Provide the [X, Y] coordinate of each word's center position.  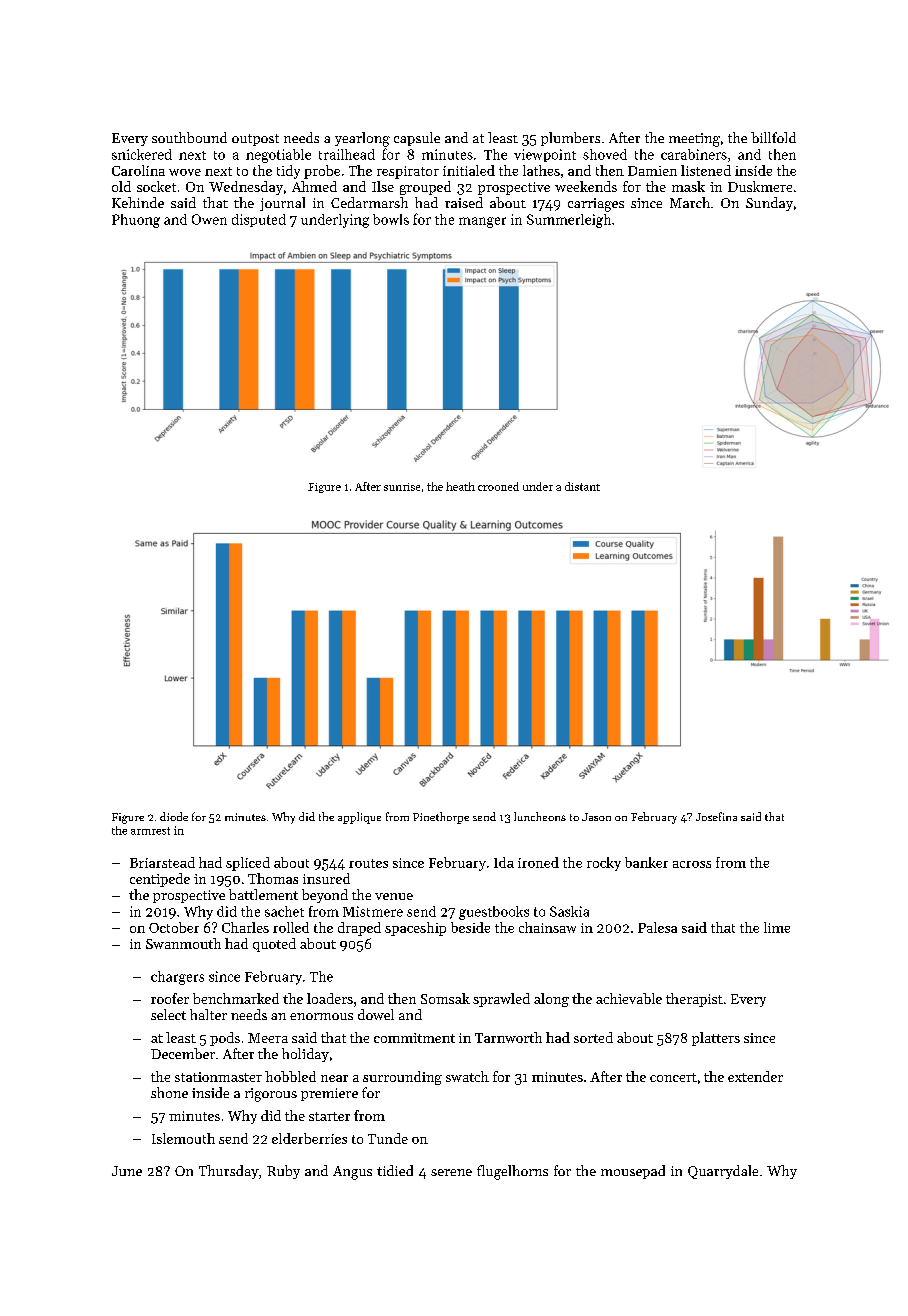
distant [582, 486]
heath [460, 486]
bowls [391, 219]
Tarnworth [508, 1037]
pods [225, 1039]
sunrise [402, 487]
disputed [259, 220]
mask [688, 186]
